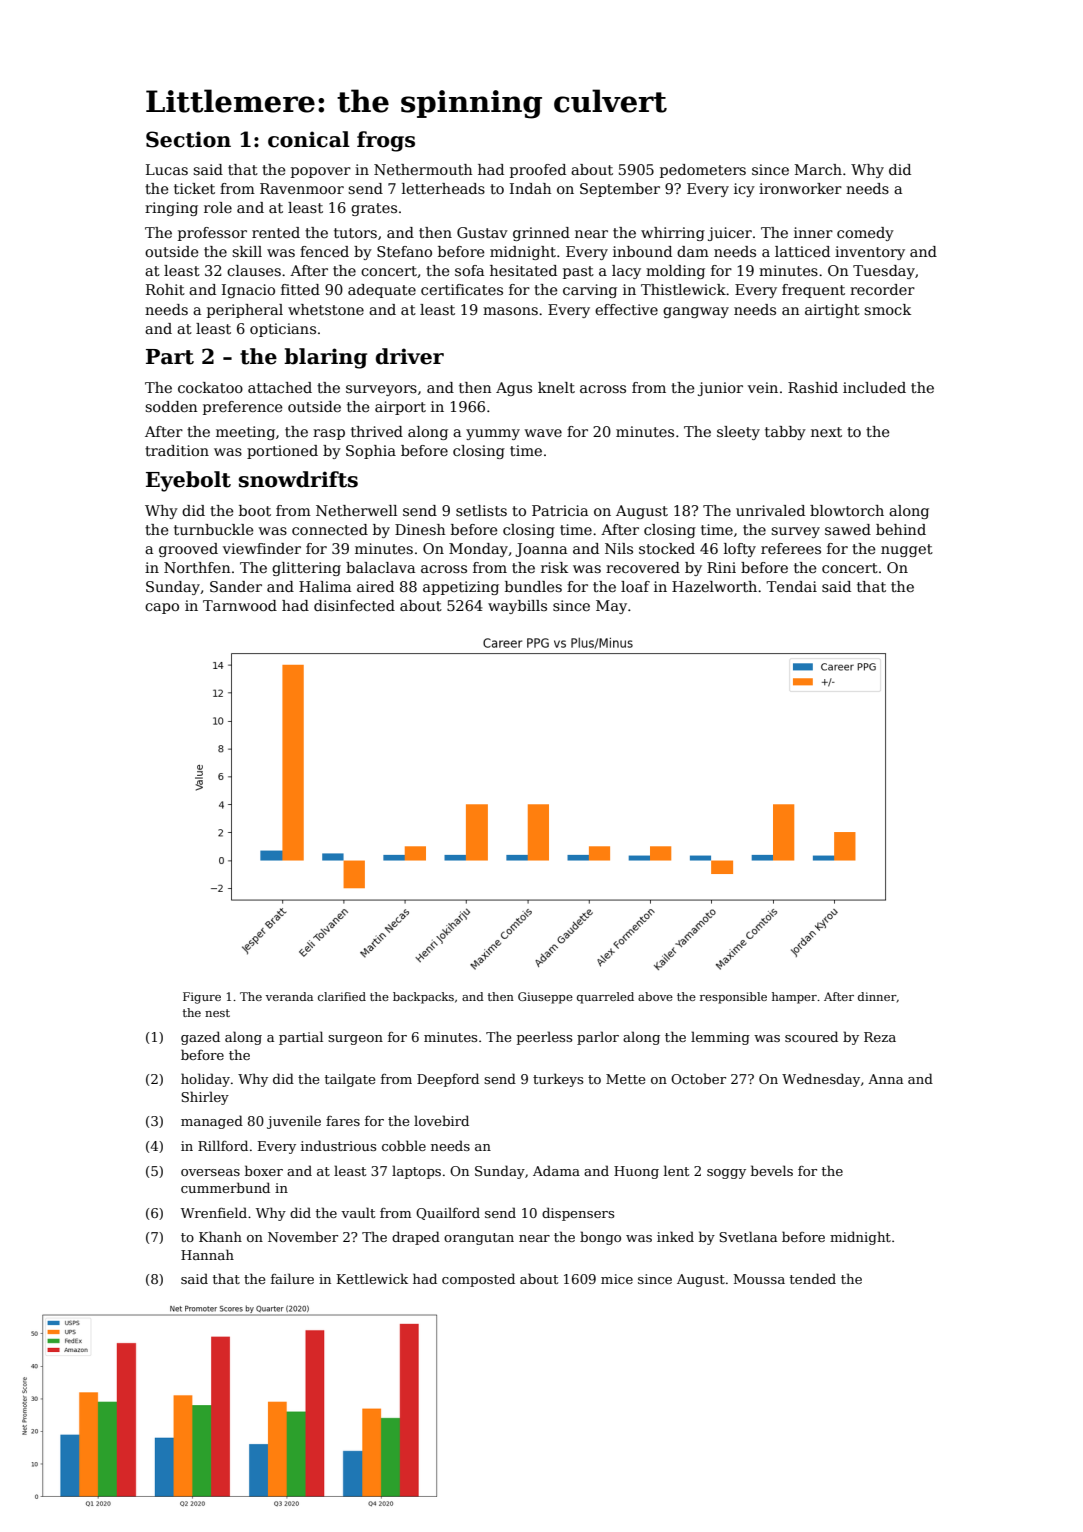 This document has width=1083, height=1532. What do you see at coordinates (800, 188) in the document?
I see `ironworker` at bounding box center [800, 188].
